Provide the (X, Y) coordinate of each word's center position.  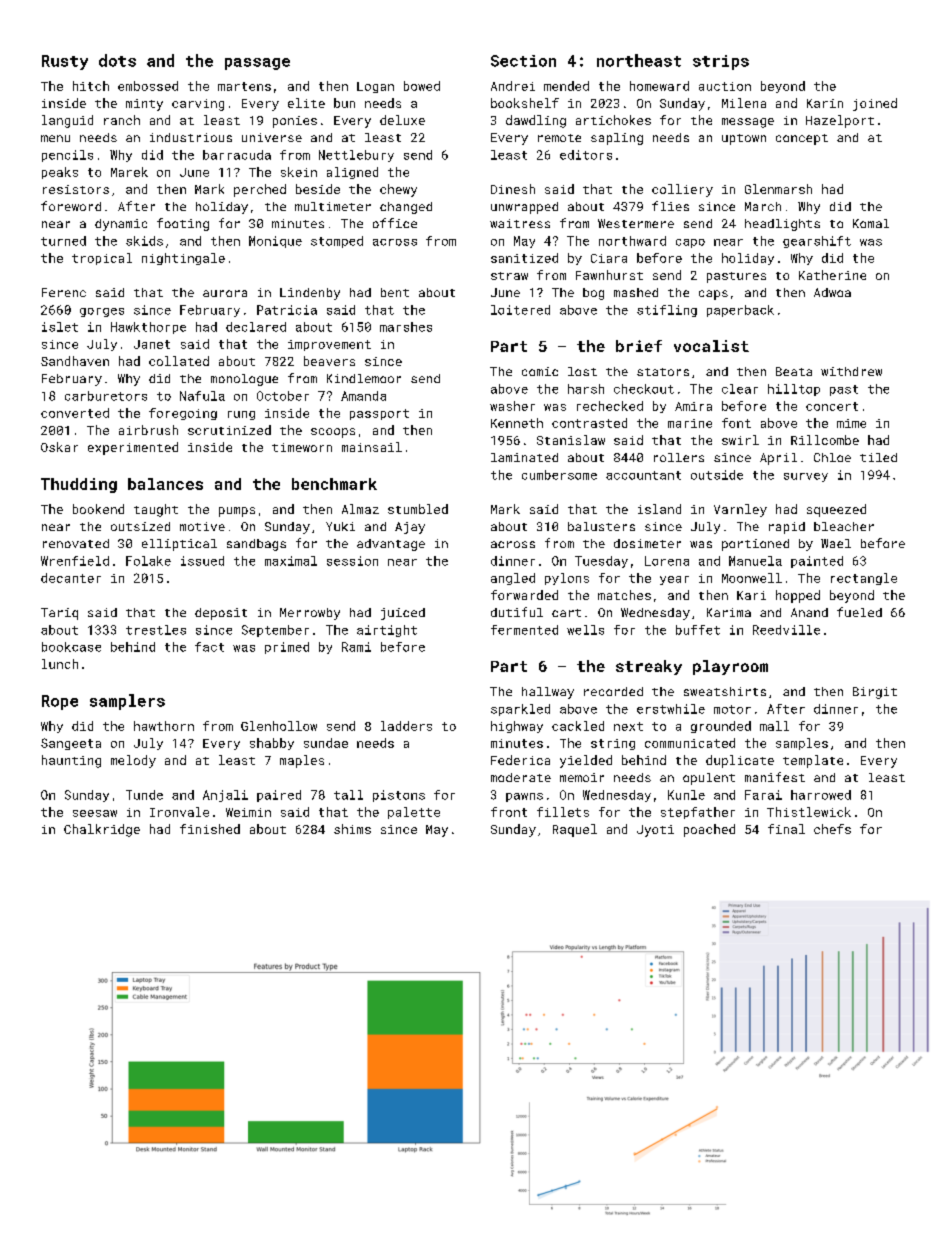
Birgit (875, 693)
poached (709, 830)
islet (60, 327)
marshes (406, 327)
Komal (871, 223)
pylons (567, 579)
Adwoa (832, 292)
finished (210, 829)
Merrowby (310, 614)
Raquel (575, 830)
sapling (617, 139)
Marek (129, 172)
